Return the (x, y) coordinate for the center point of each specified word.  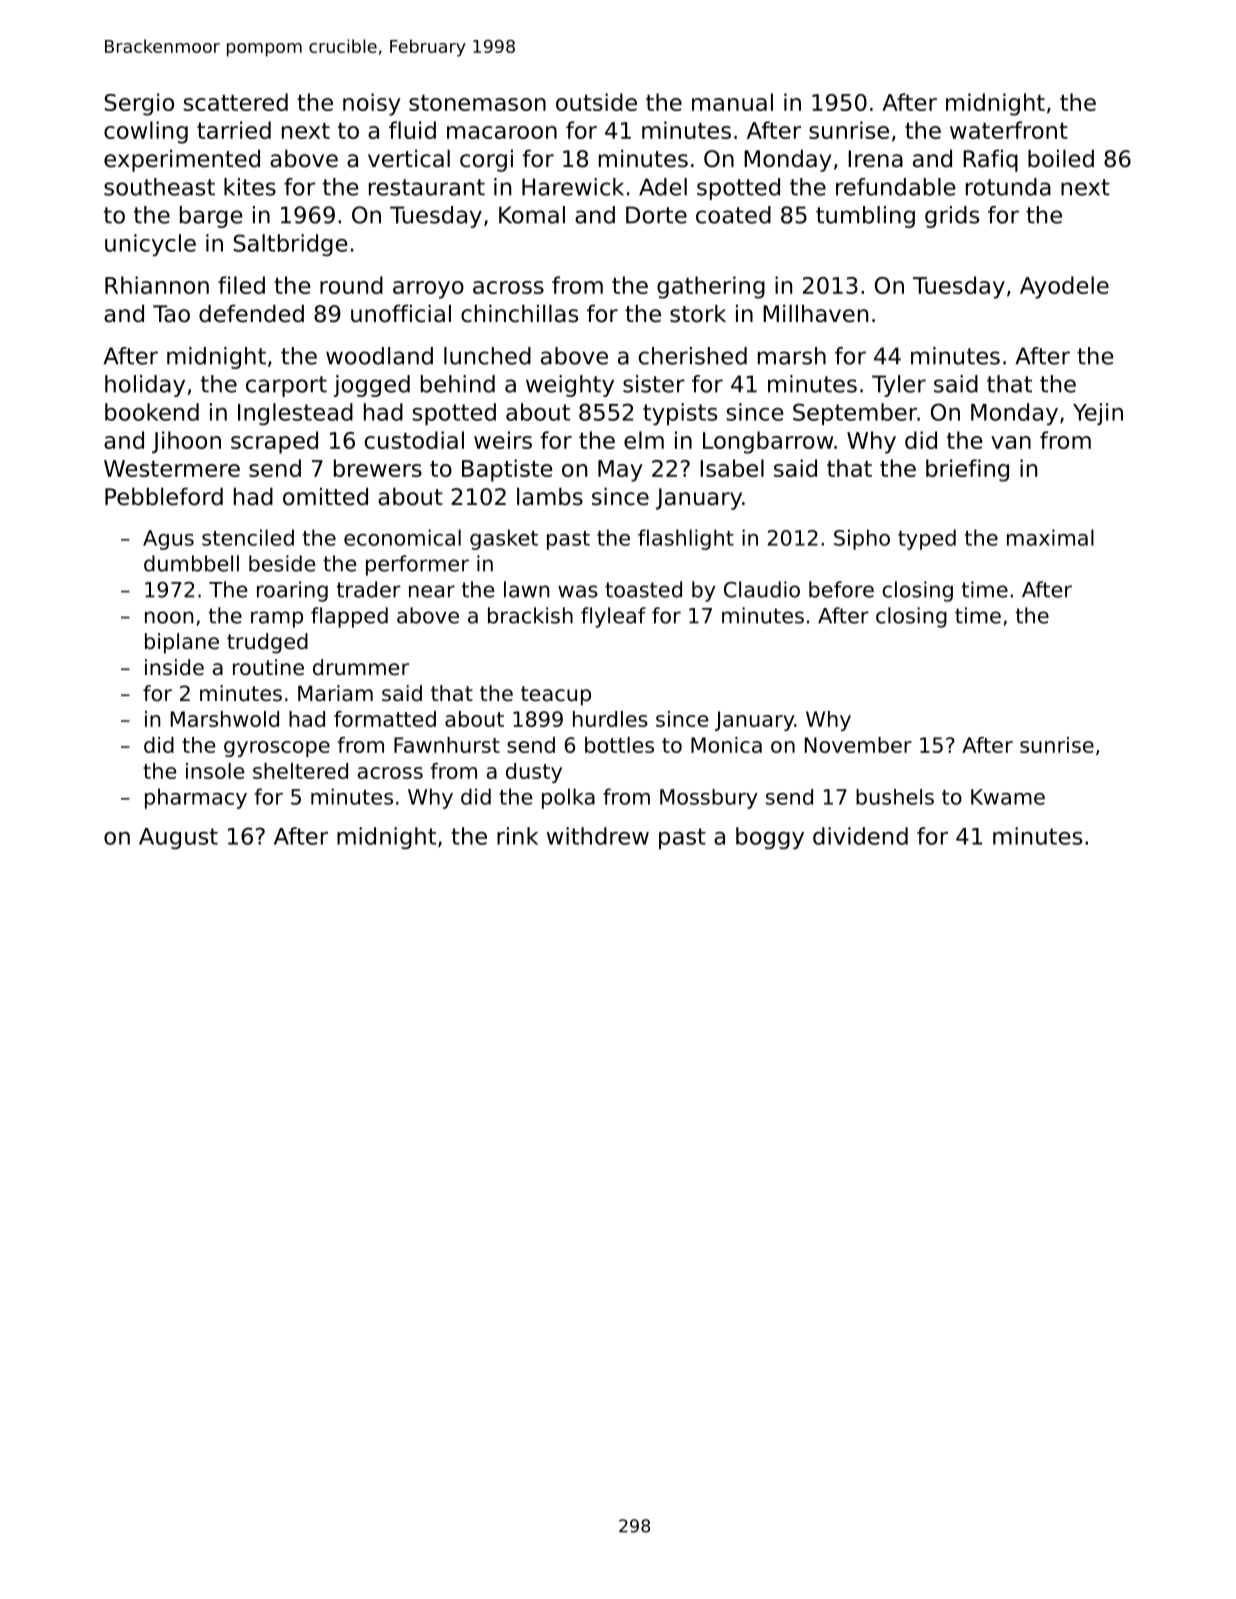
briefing (967, 470)
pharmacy (196, 798)
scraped (274, 442)
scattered (235, 102)
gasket (504, 539)
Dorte (656, 215)
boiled (1061, 158)
